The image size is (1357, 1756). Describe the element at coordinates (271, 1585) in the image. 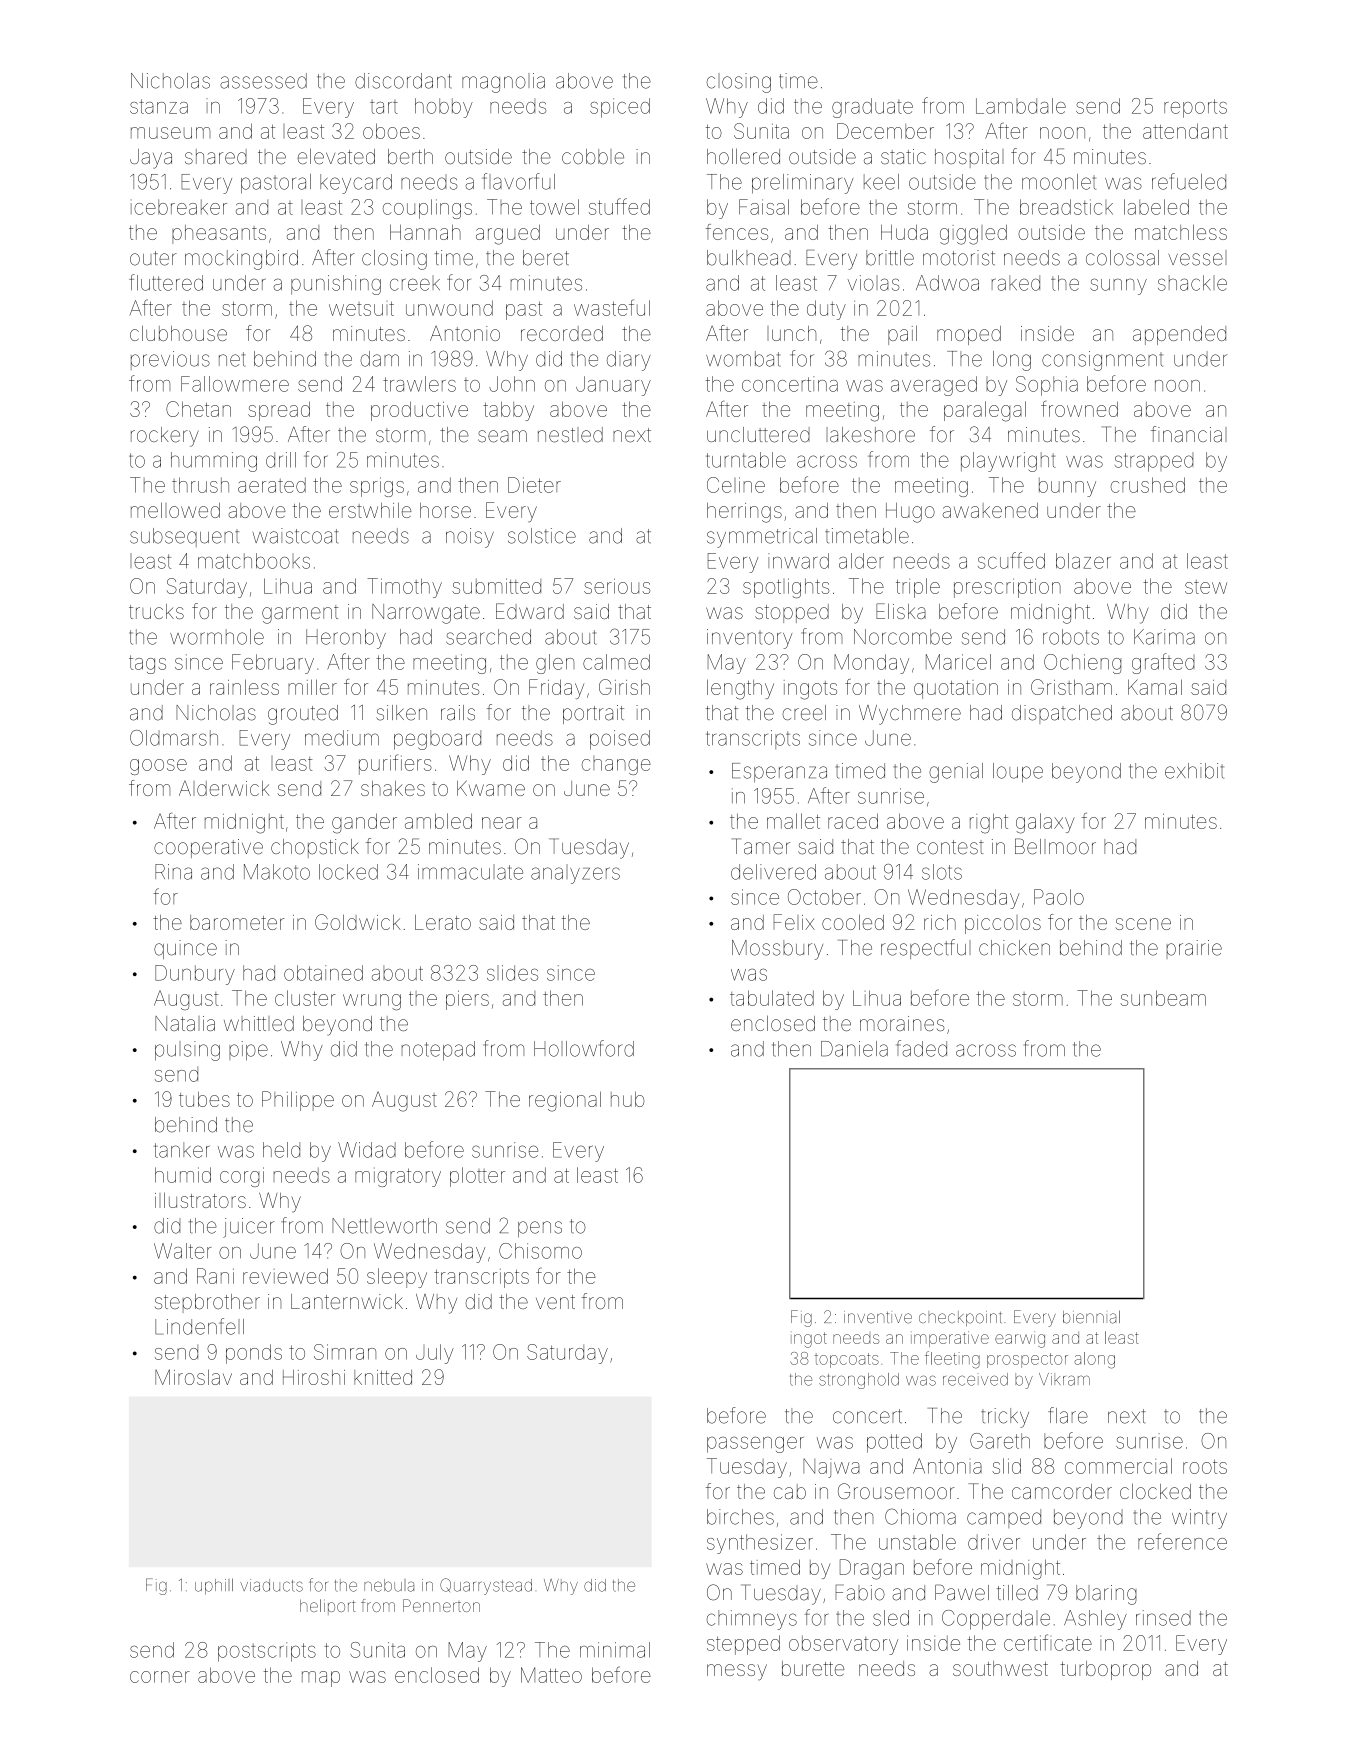

I see `viaducts` at that location.
